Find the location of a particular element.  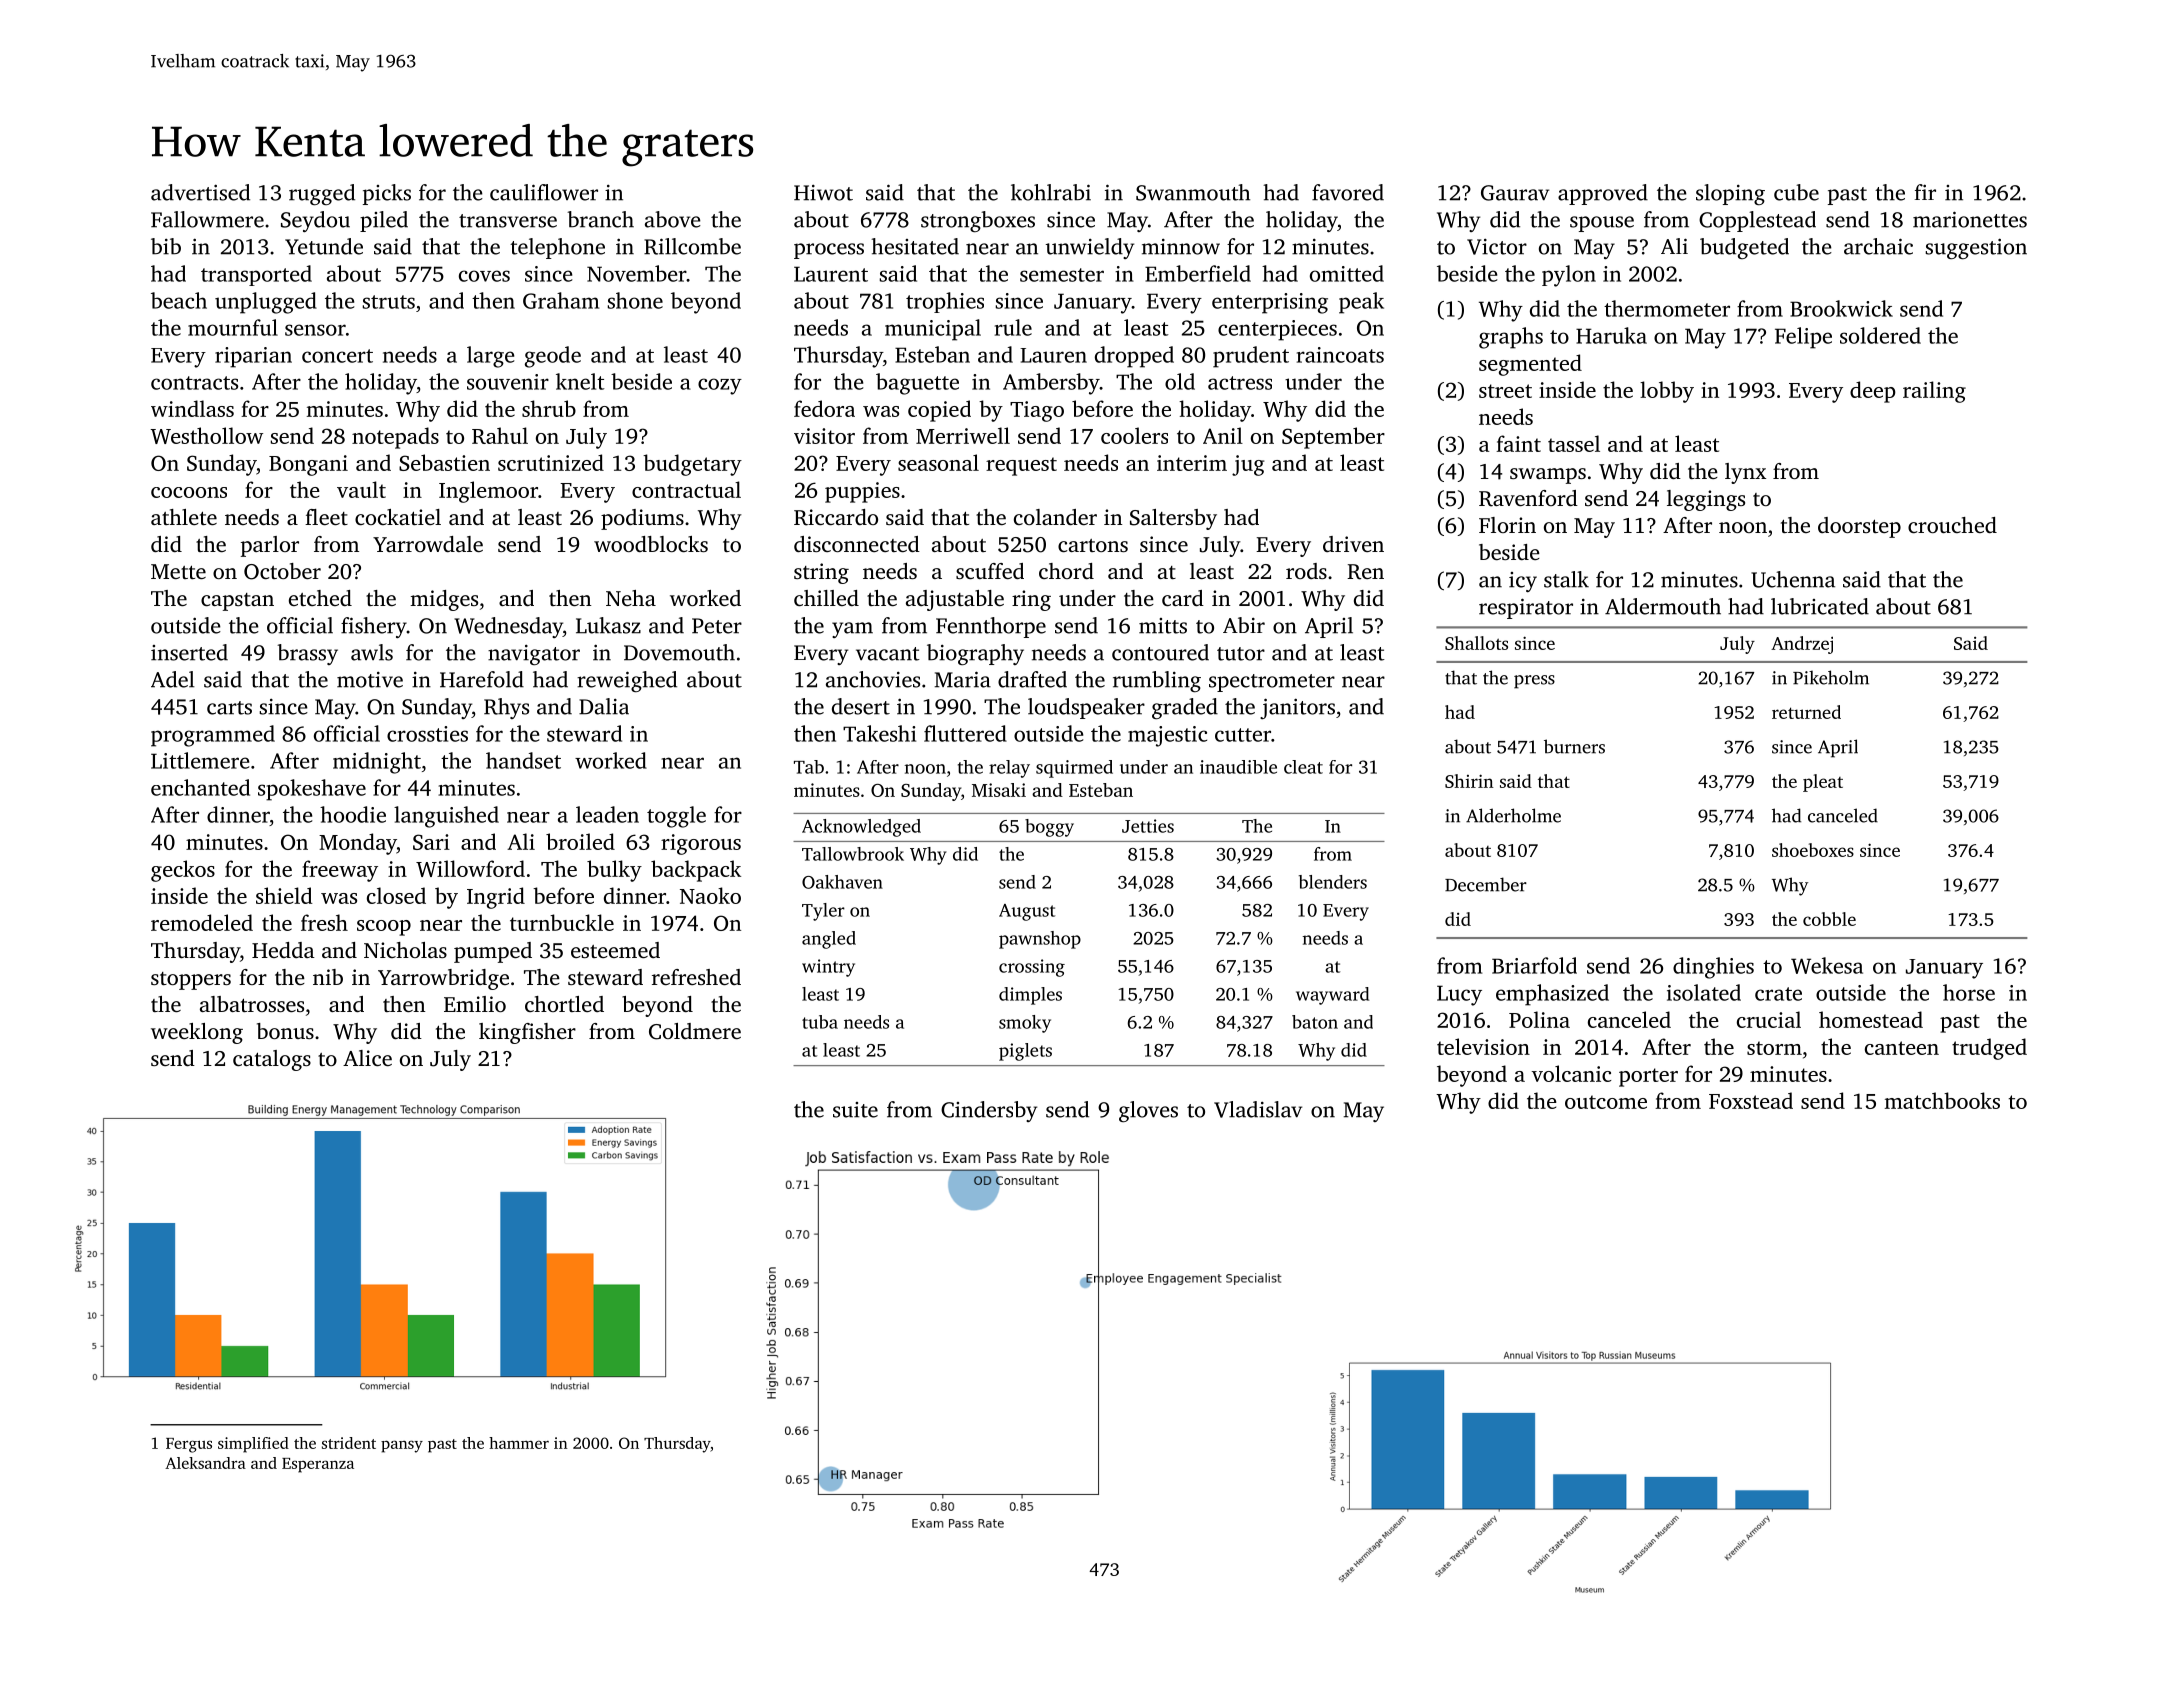

cauliflower is located at coordinates (544, 192).
